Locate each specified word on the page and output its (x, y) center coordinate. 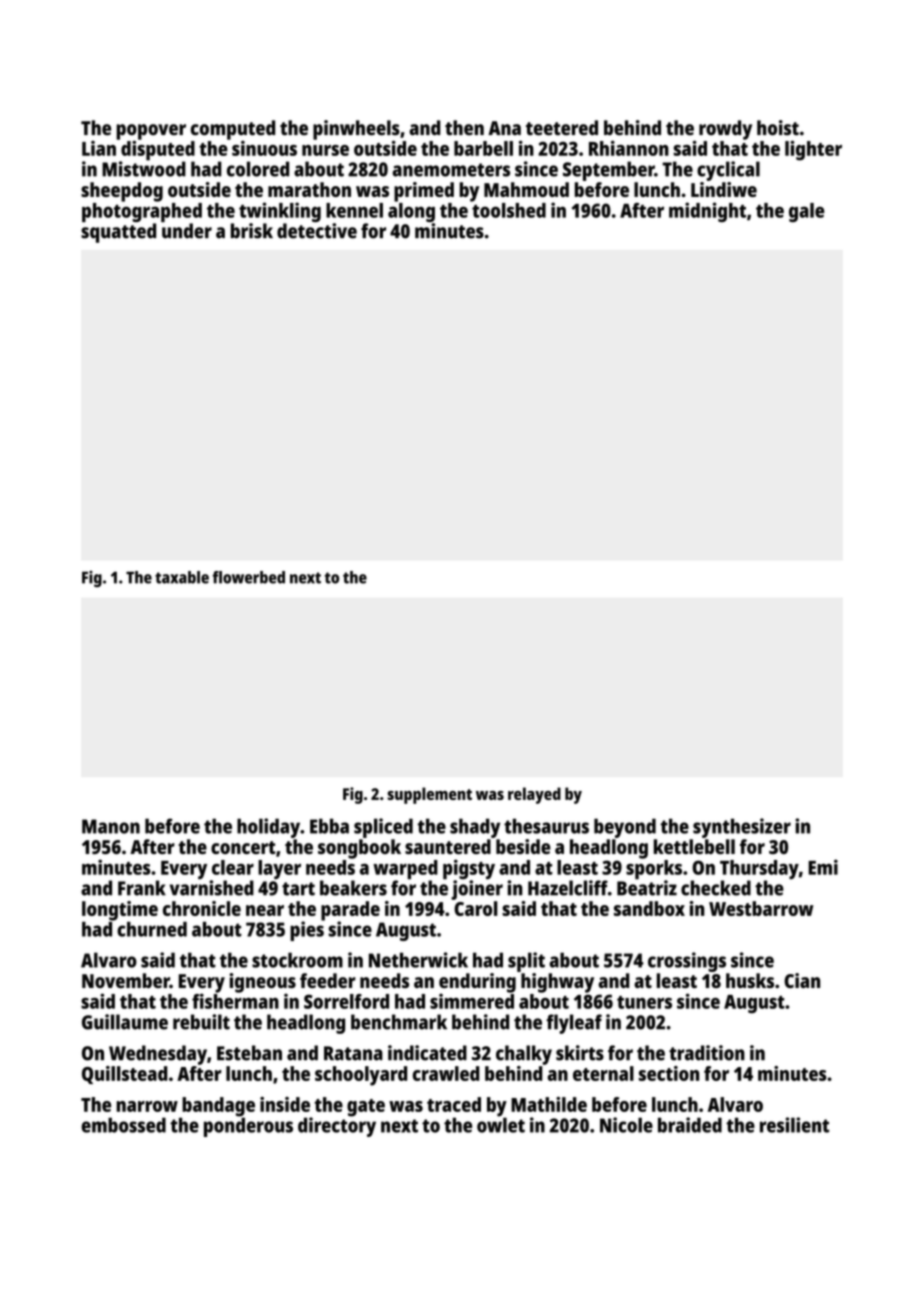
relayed (534, 795)
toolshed (509, 210)
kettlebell (694, 846)
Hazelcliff (568, 888)
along (411, 212)
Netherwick (418, 960)
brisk (252, 231)
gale (806, 212)
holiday (268, 828)
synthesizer (742, 828)
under (187, 231)
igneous (262, 983)
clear (233, 867)
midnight (707, 212)
